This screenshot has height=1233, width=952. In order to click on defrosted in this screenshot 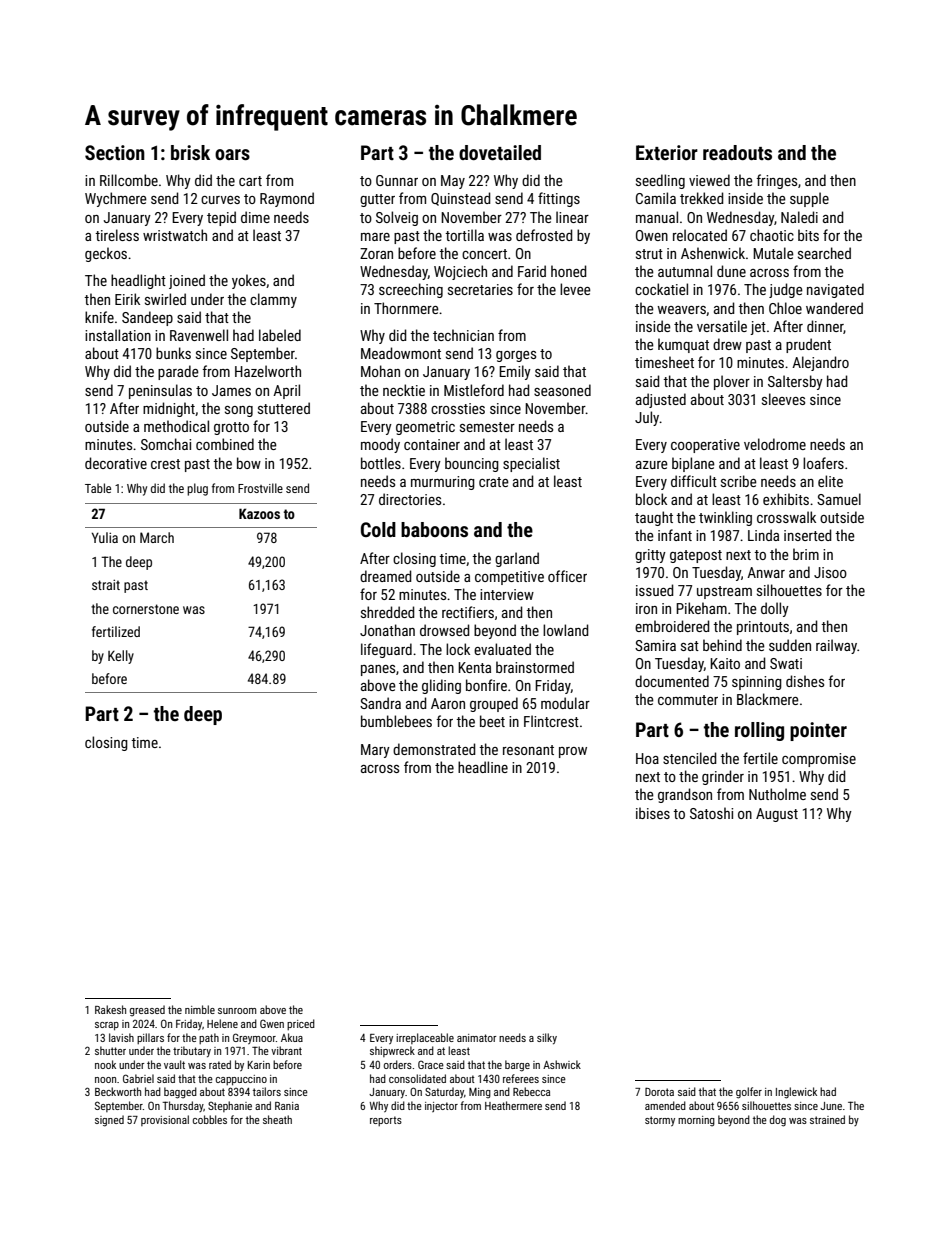, I will do `click(544, 235)`.
